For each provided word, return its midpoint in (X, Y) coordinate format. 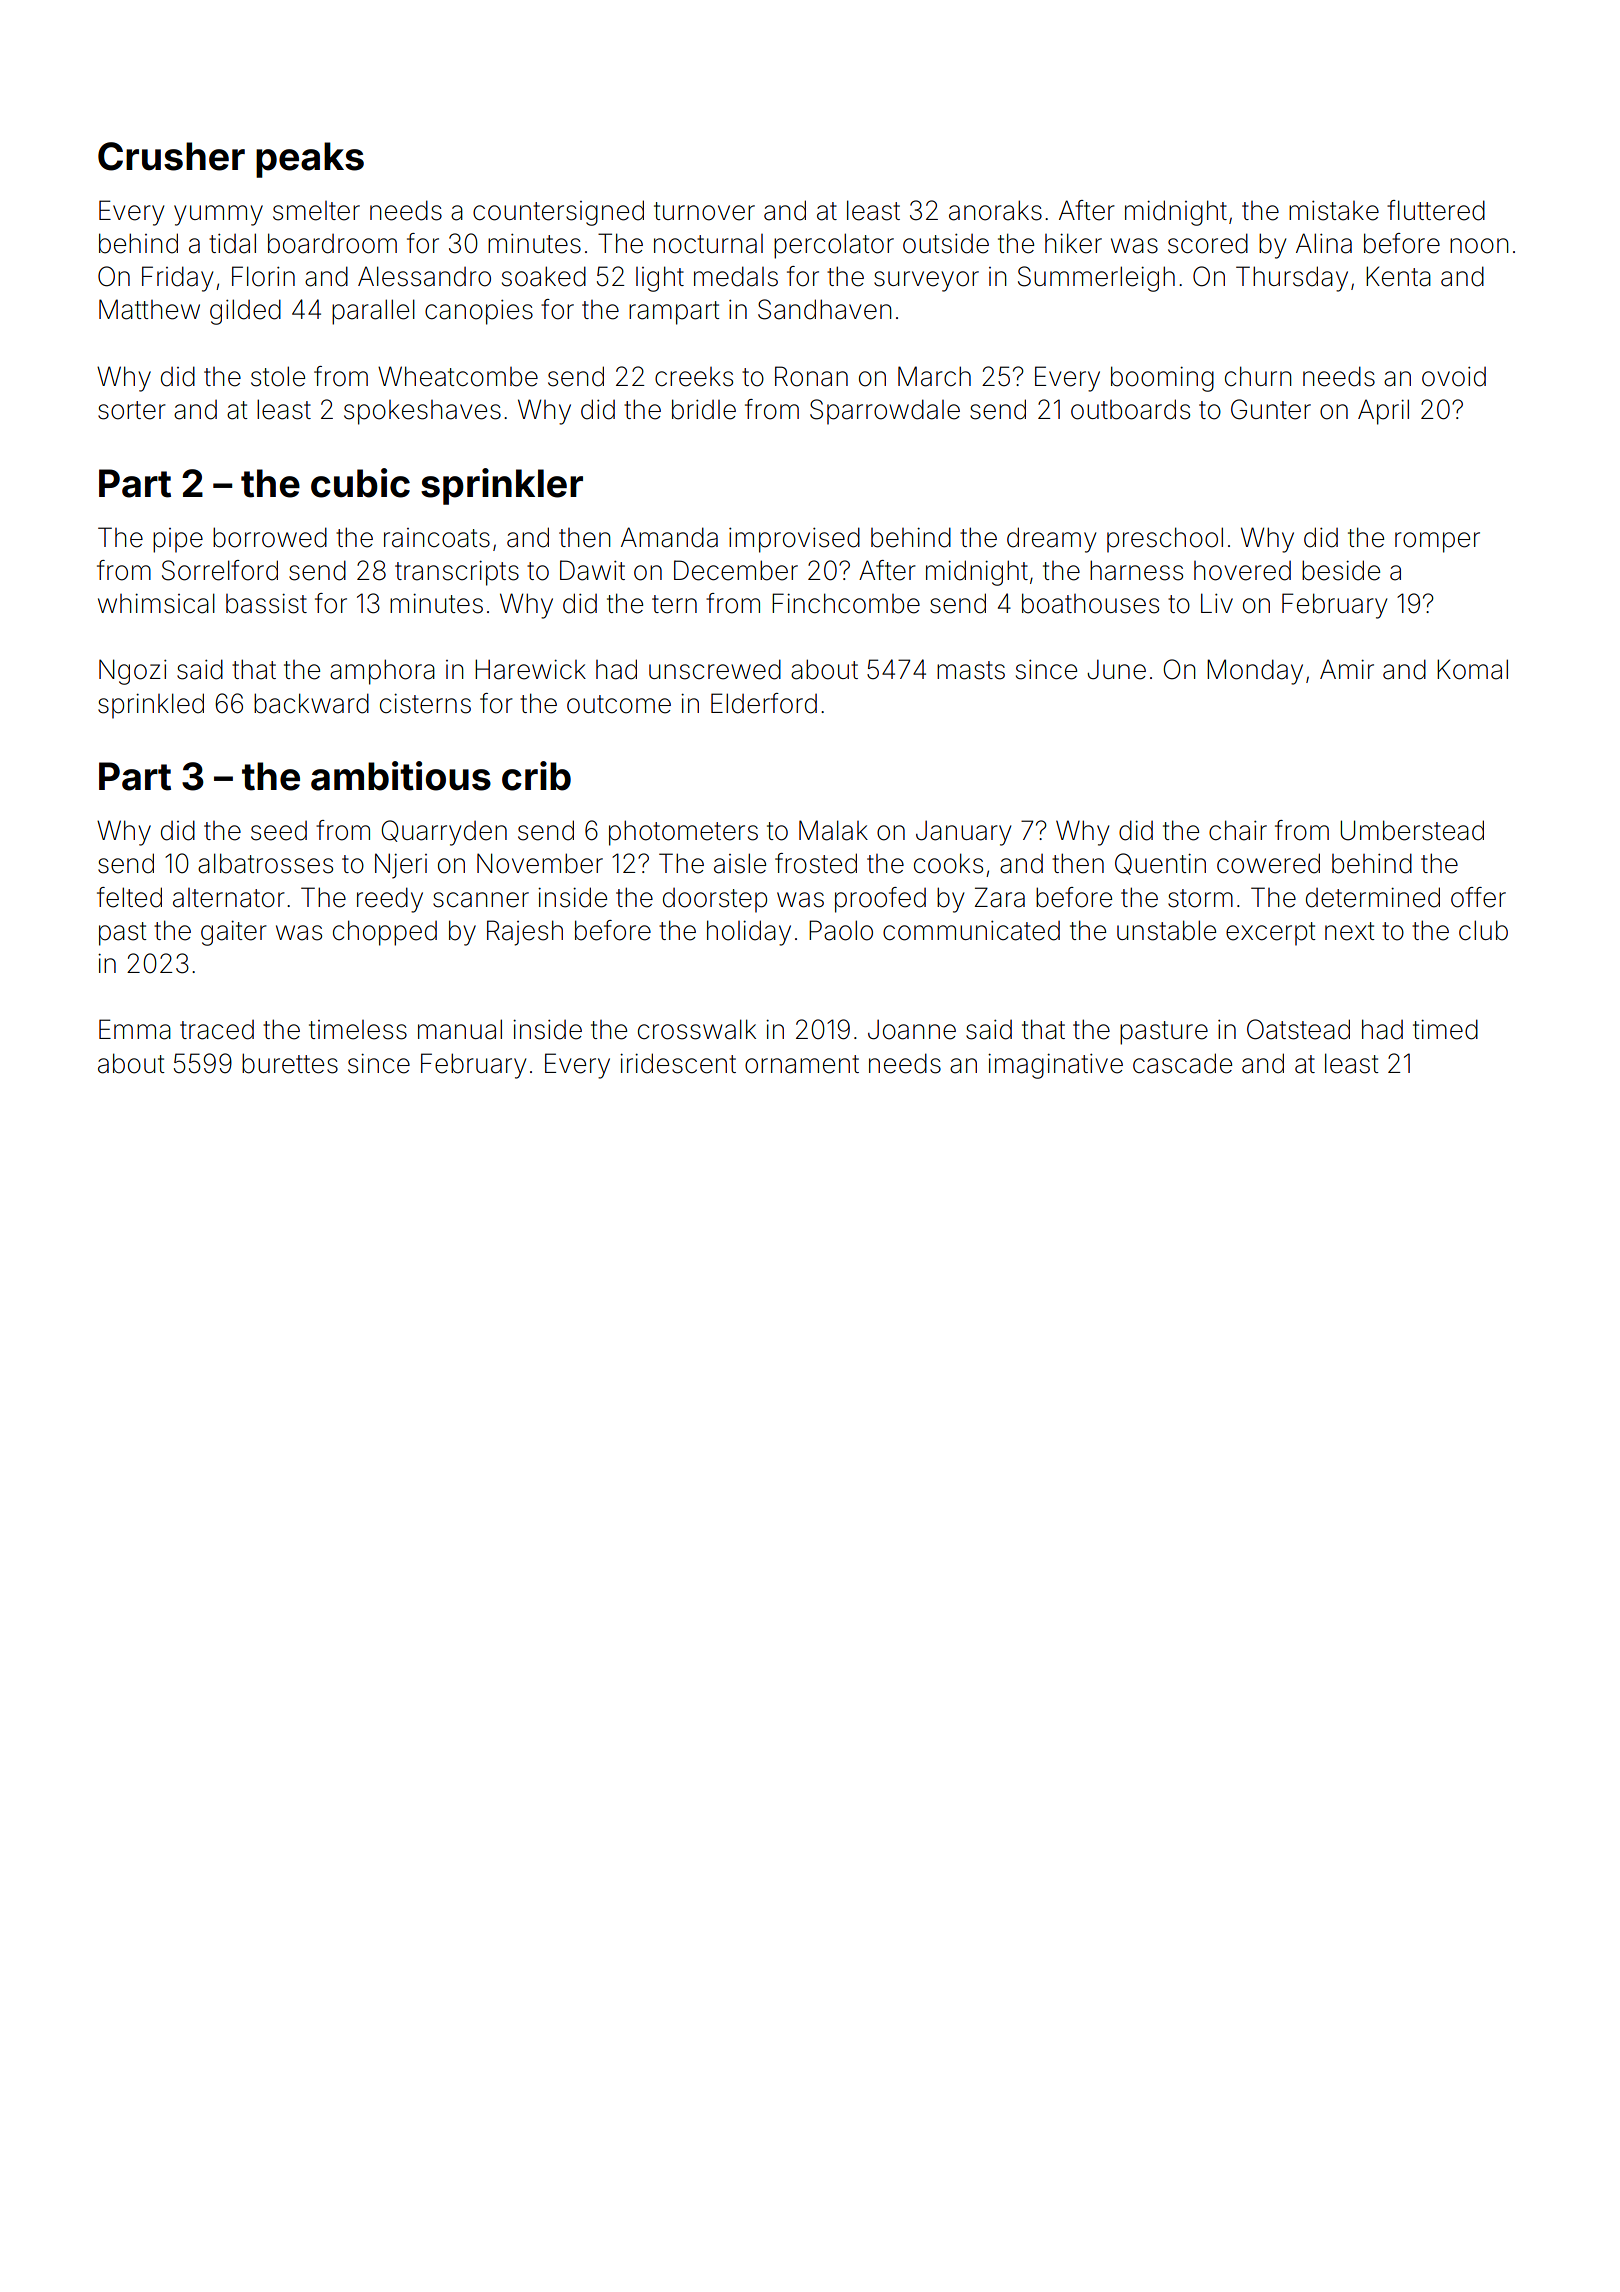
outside (946, 244)
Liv (1217, 603)
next (1350, 931)
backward (311, 703)
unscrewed (715, 669)
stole (278, 376)
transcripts (457, 573)
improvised (794, 540)
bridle (704, 409)
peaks (310, 160)
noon (1479, 246)
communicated (971, 931)
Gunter (1271, 409)
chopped (385, 933)
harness (1136, 570)
